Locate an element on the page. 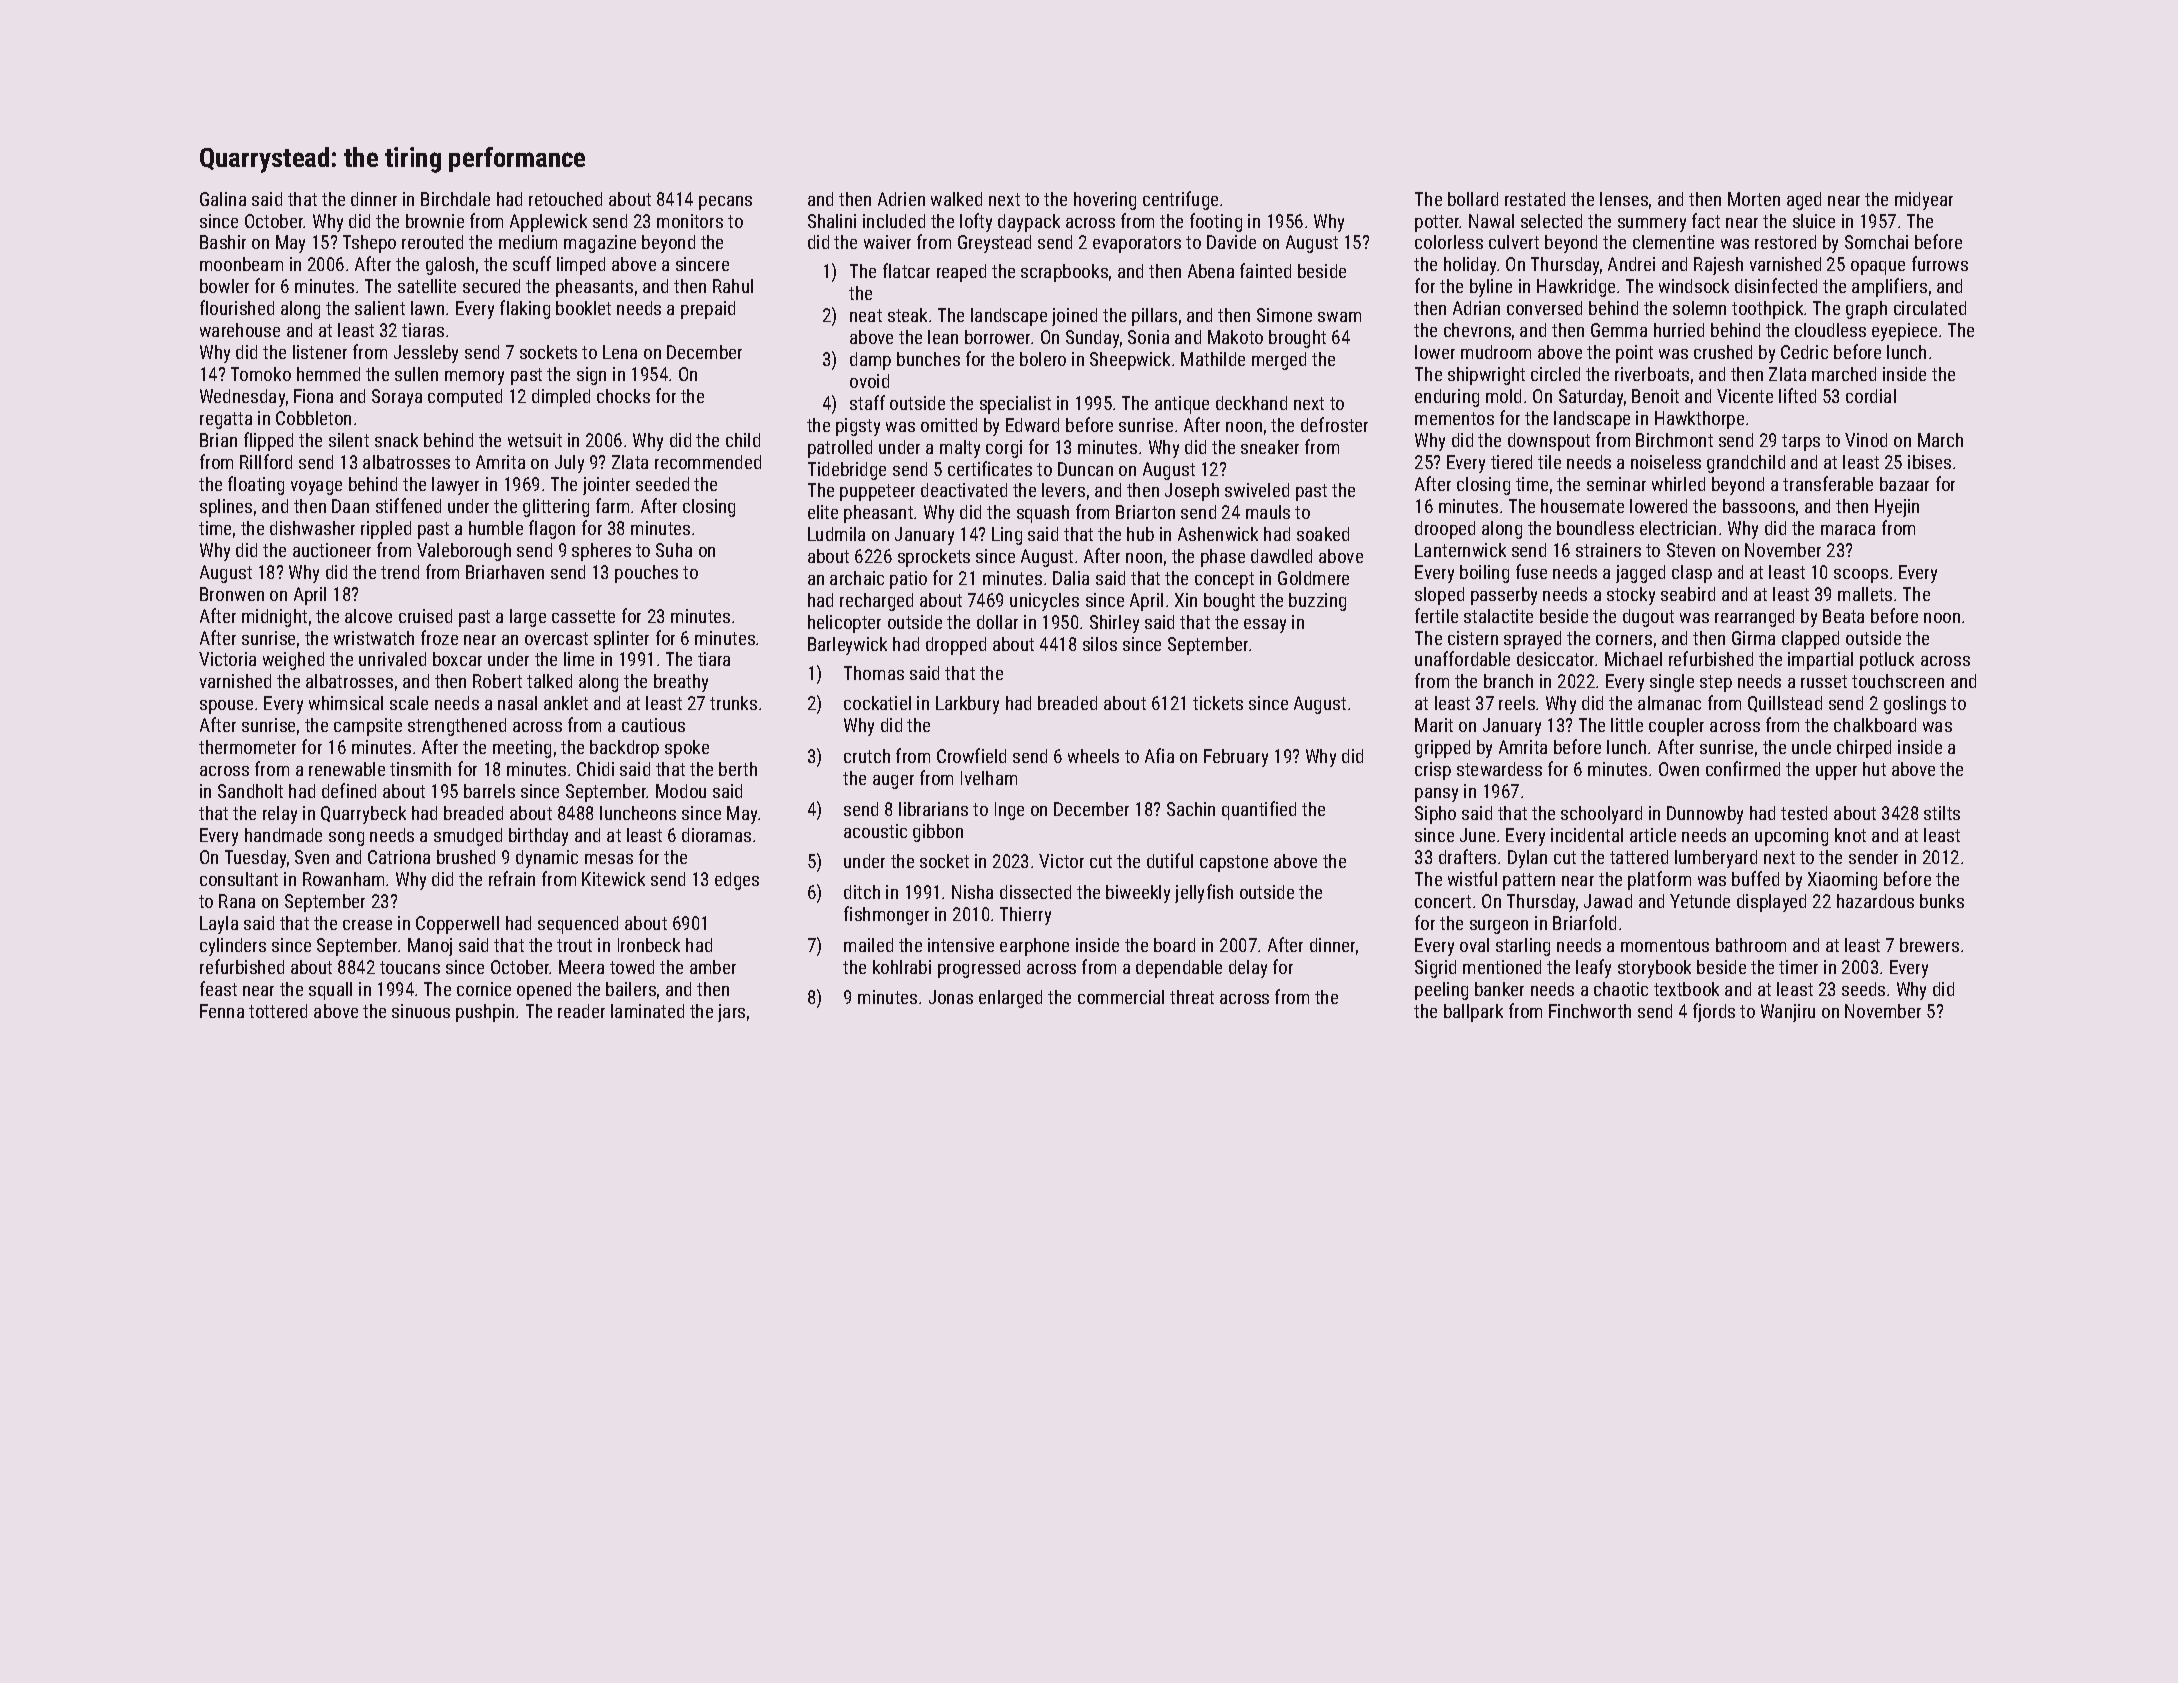 The image size is (2178, 1683). anklet is located at coordinates (566, 703).
